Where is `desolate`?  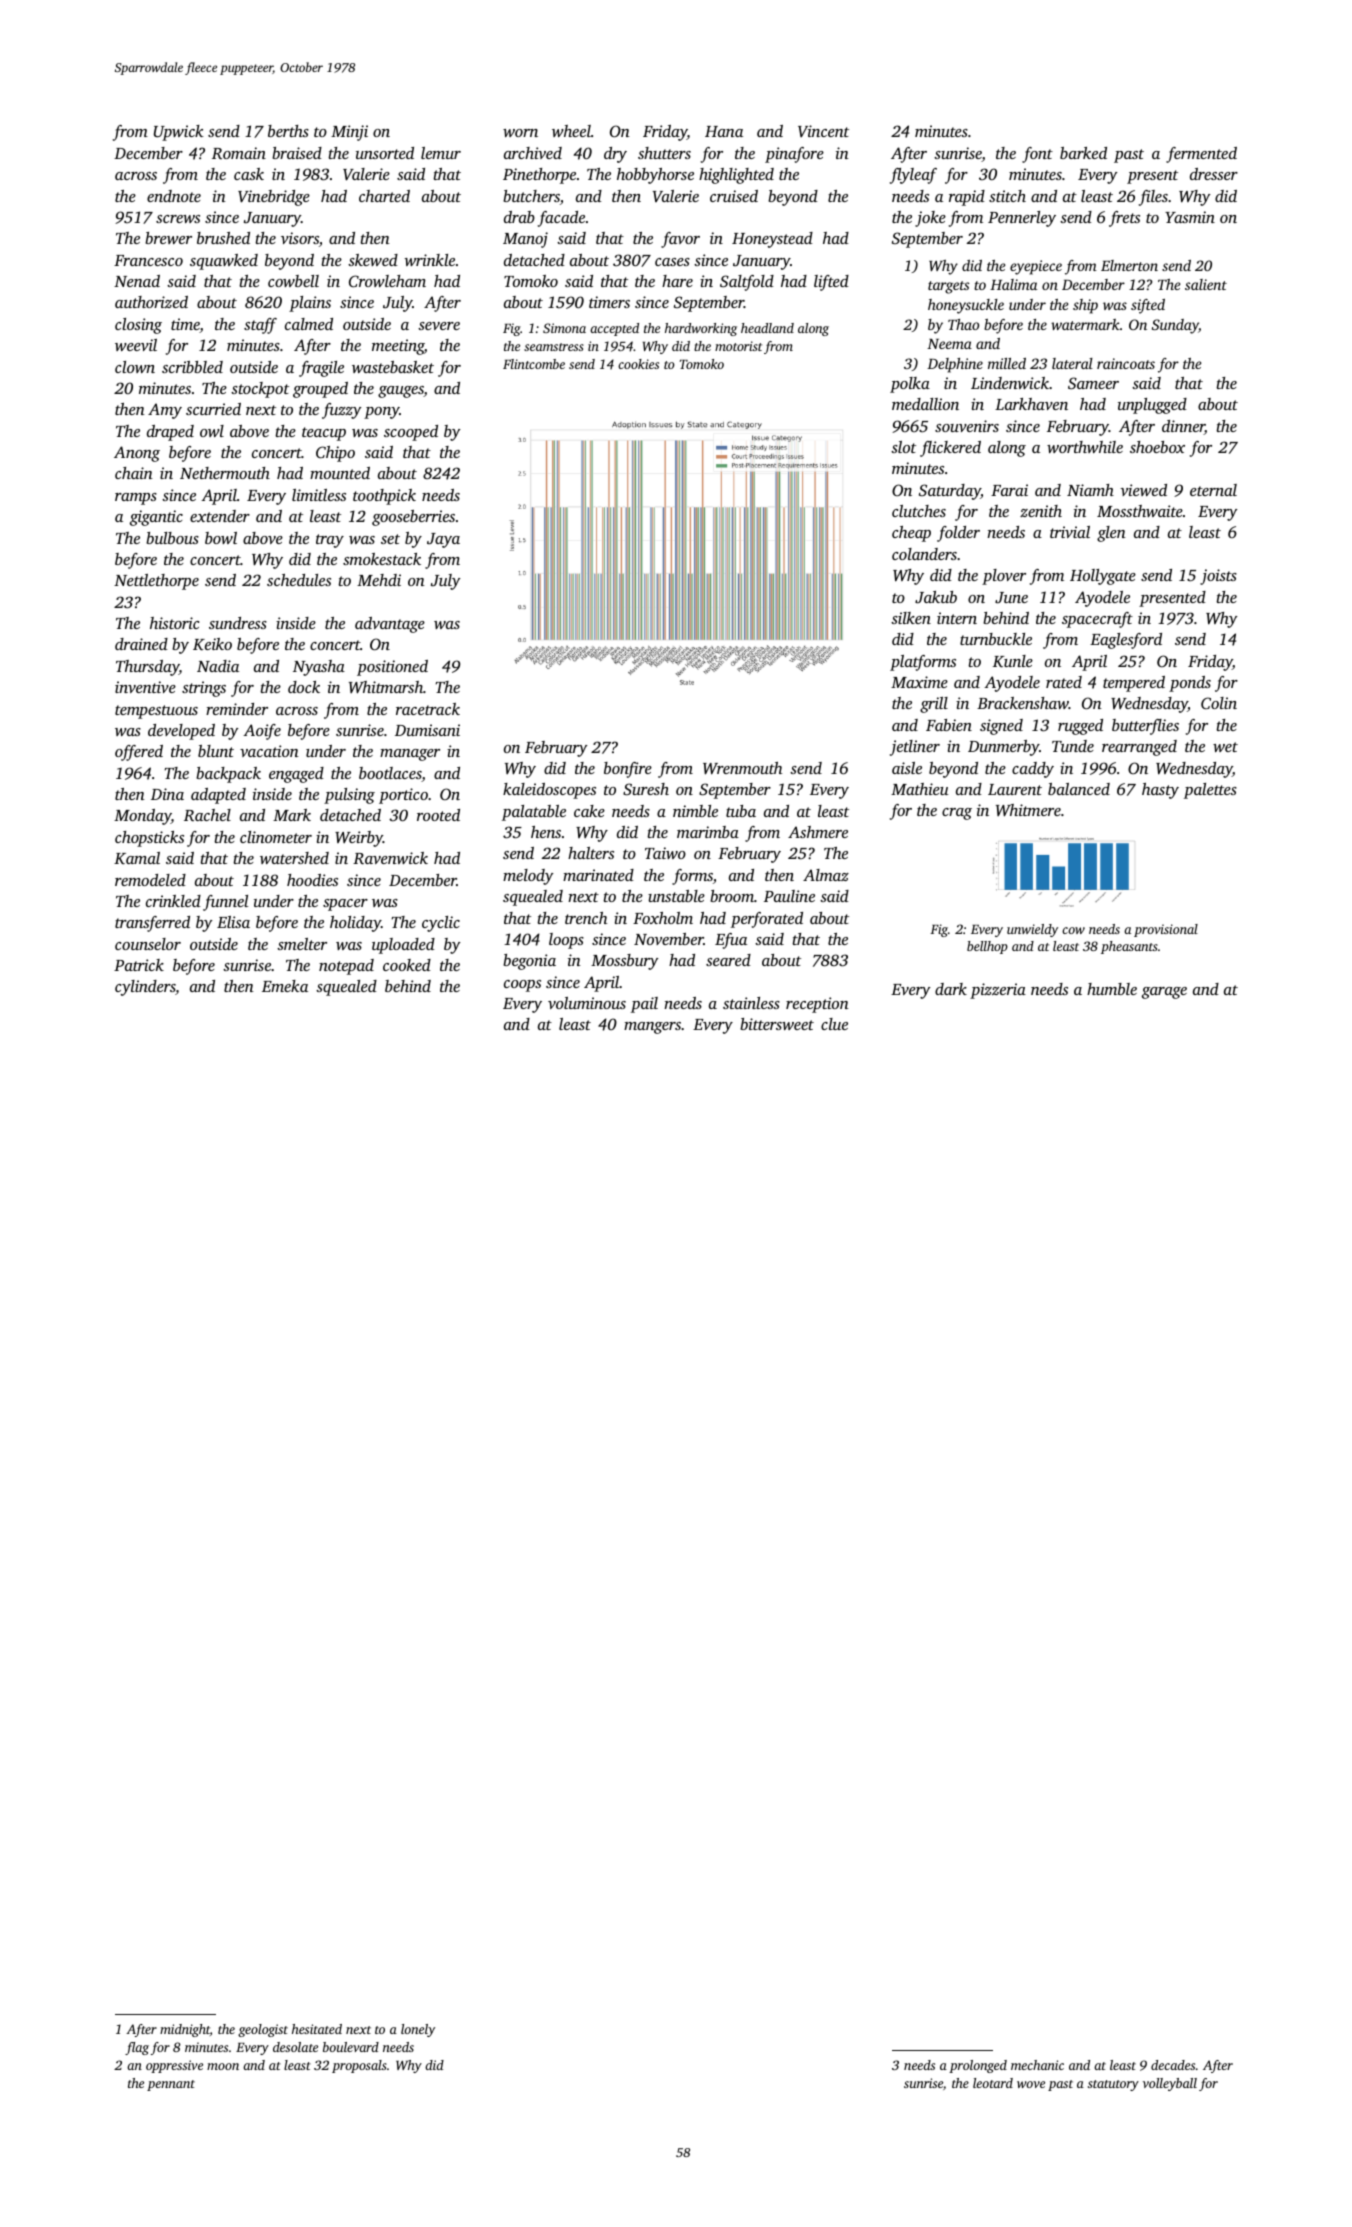
desolate is located at coordinates (295, 2047).
